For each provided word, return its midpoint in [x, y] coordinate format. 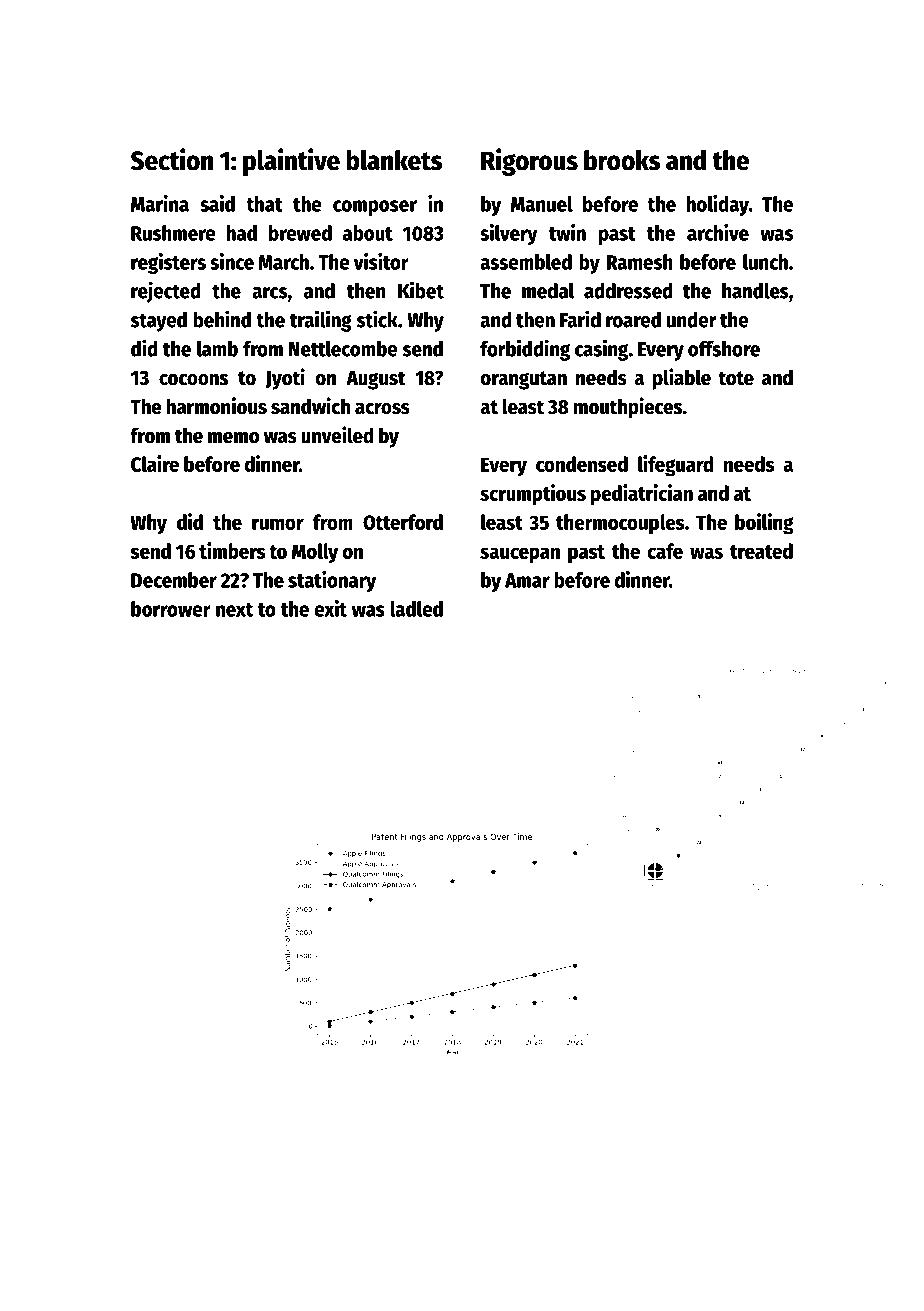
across [382, 409]
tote [736, 378]
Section [172, 159]
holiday [717, 205]
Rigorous [529, 162]
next [234, 610]
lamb [217, 349]
